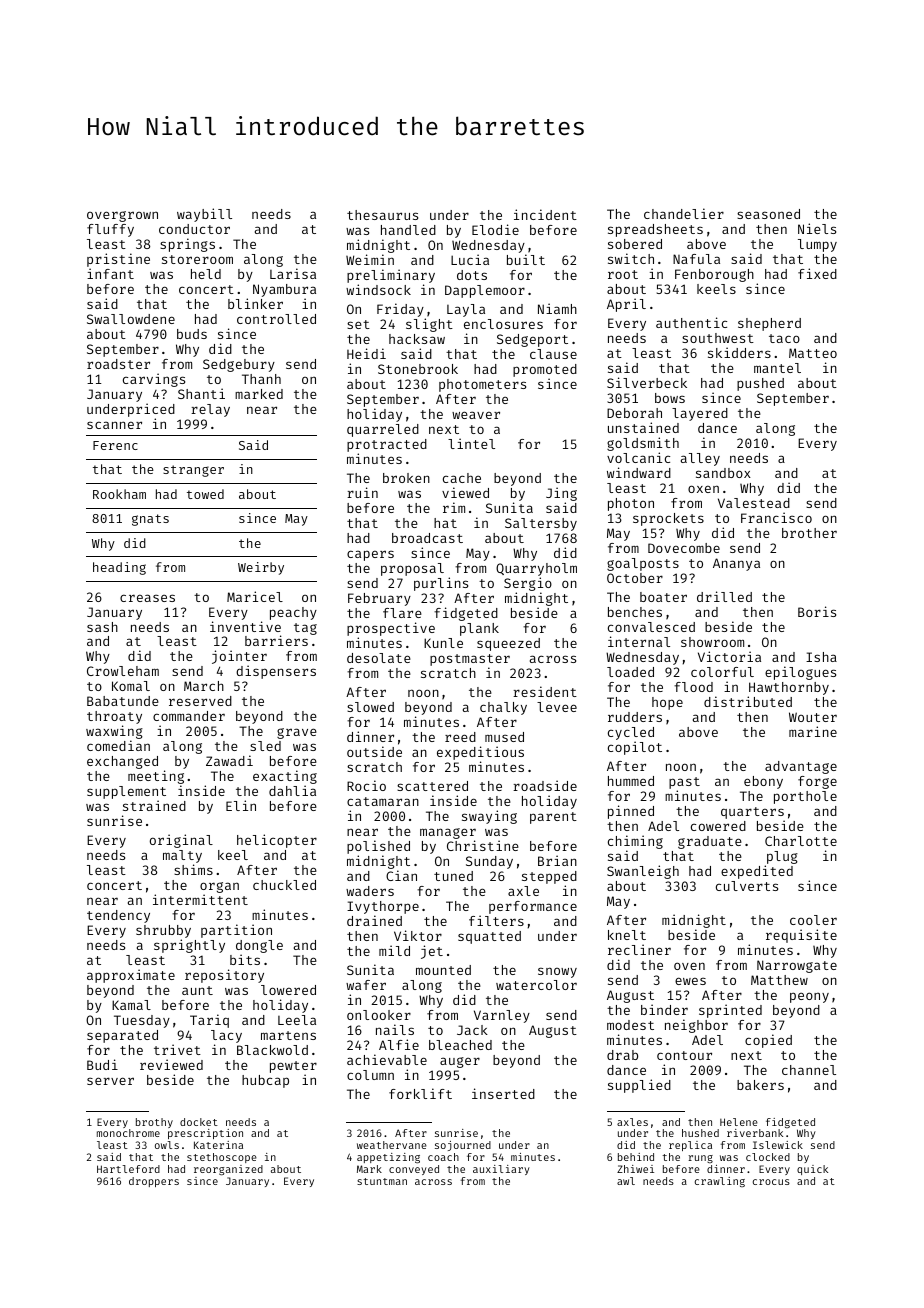 Image resolution: width=924 pixels, height=1308 pixels. Describe the element at coordinates (387, 445) in the screenshot. I see `protracted` at that location.
